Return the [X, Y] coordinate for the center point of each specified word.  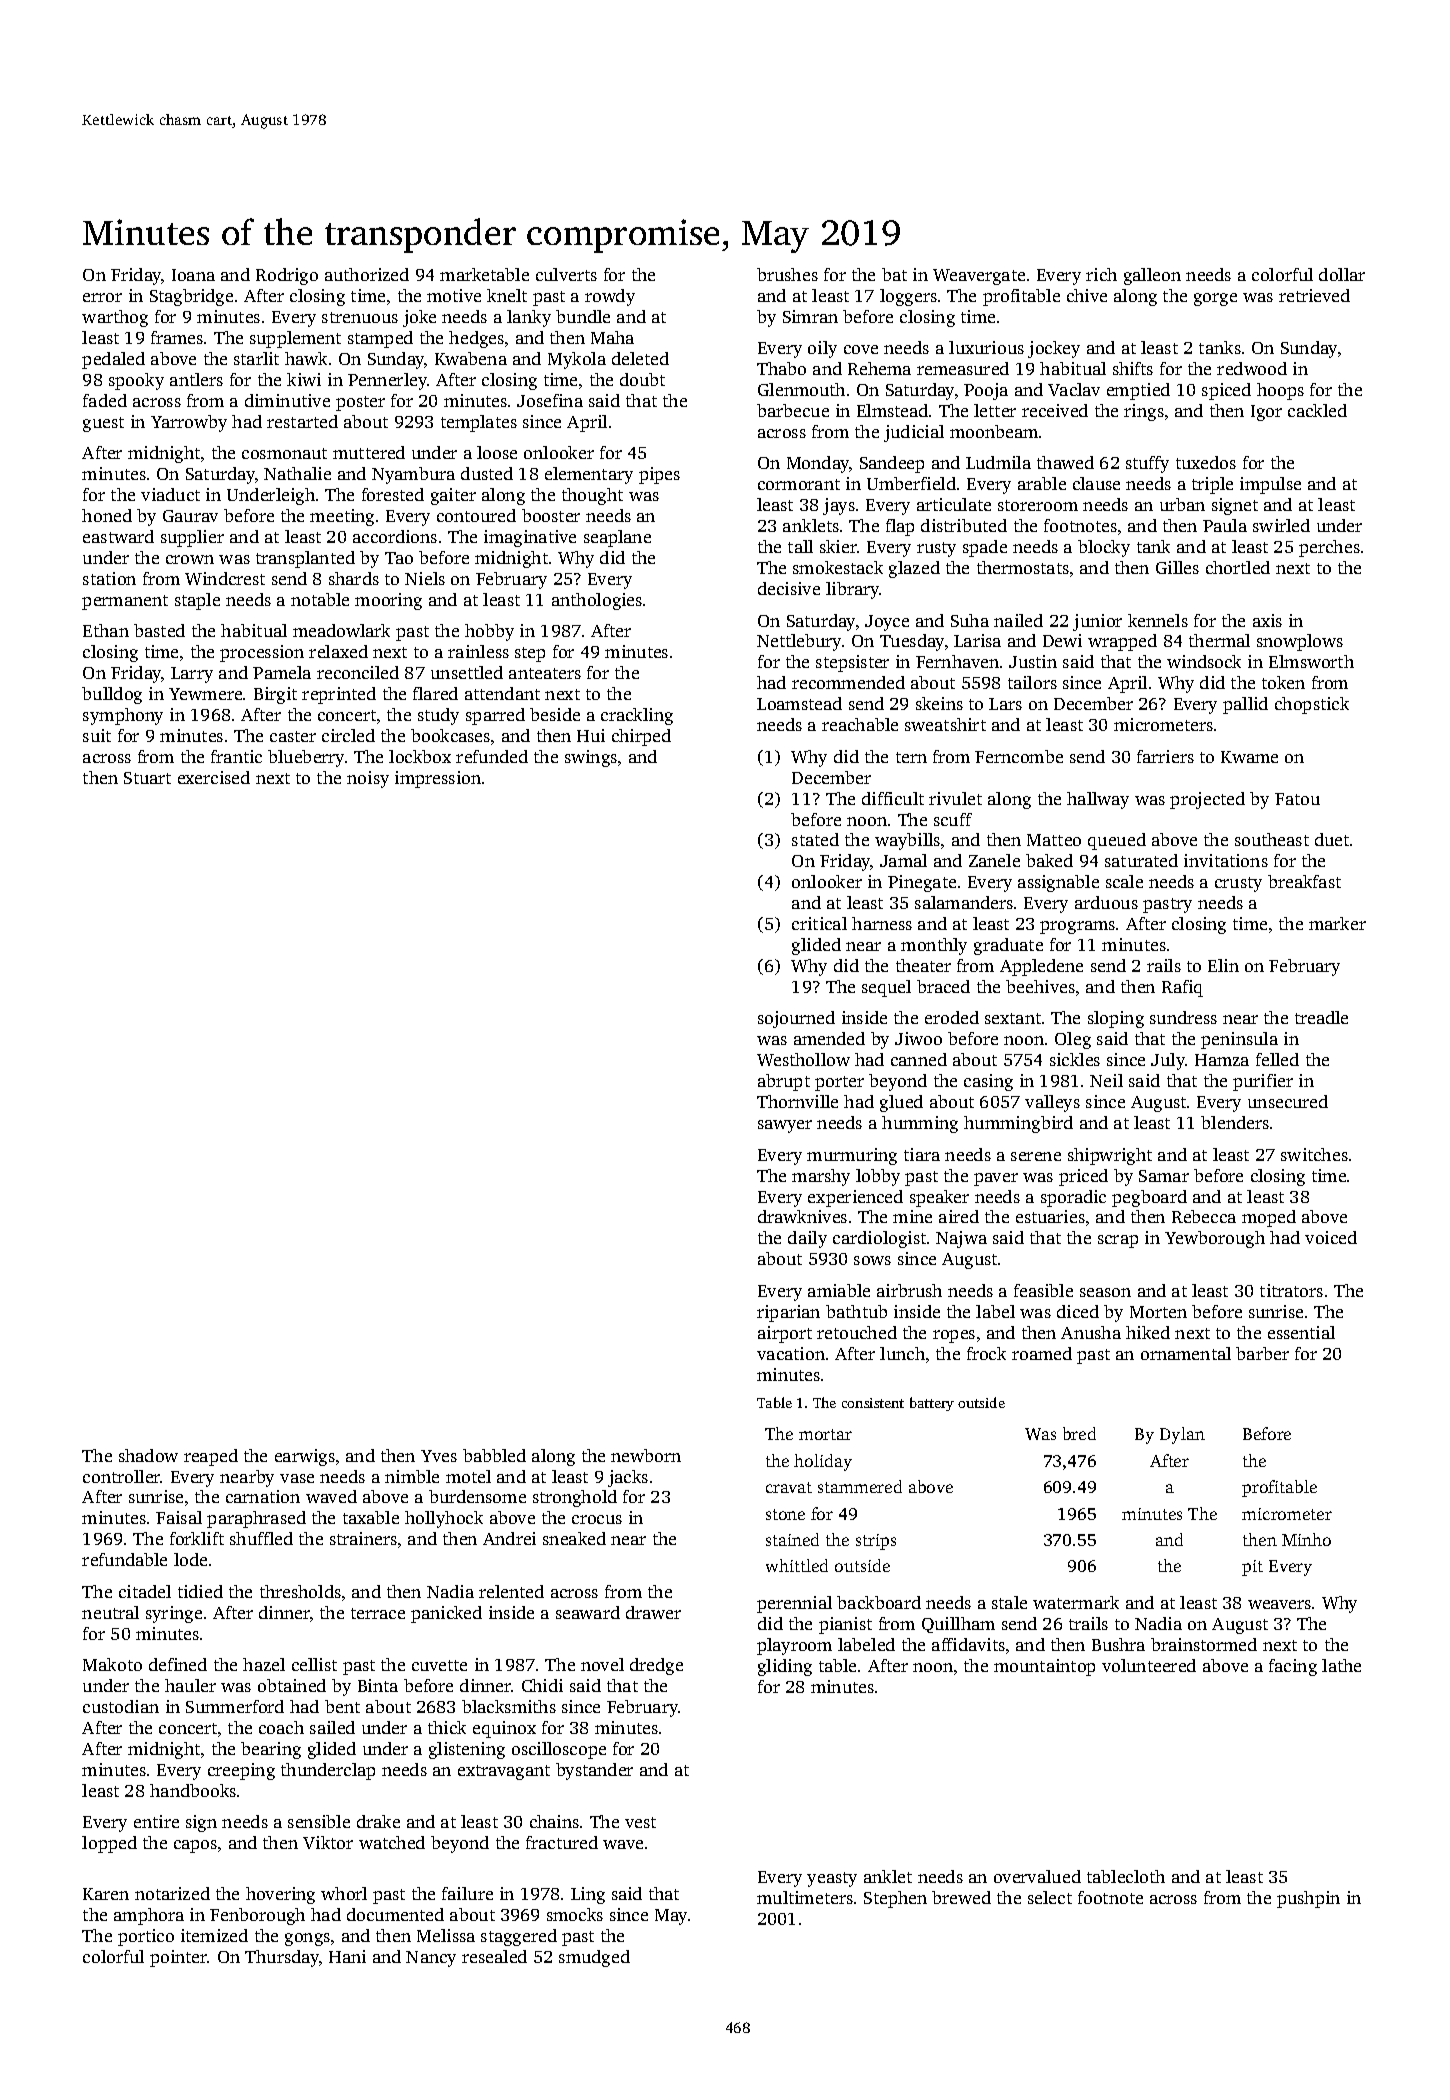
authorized [367, 274]
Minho [1306, 1539]
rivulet [955, 798]
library [853, 590]
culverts [566, 274]
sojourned [796, 1019]
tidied [200, 1591]
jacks [628, 1478]
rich [1101, 274]
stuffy [1147, 464]
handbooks [193, 1790]
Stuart [147, 778]
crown [190, 559]
